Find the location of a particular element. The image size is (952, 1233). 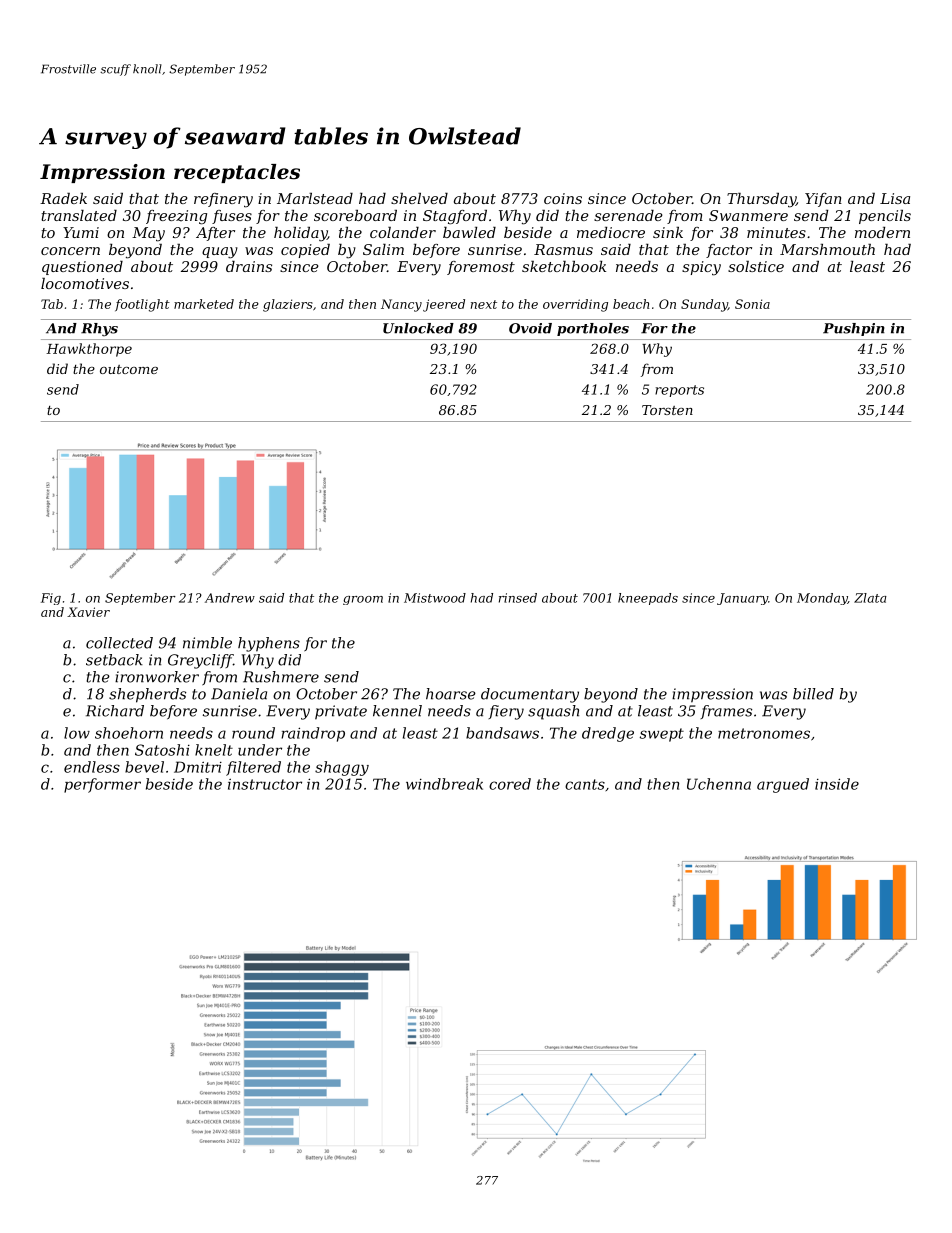

groom is located at coordinates (363, 600).
